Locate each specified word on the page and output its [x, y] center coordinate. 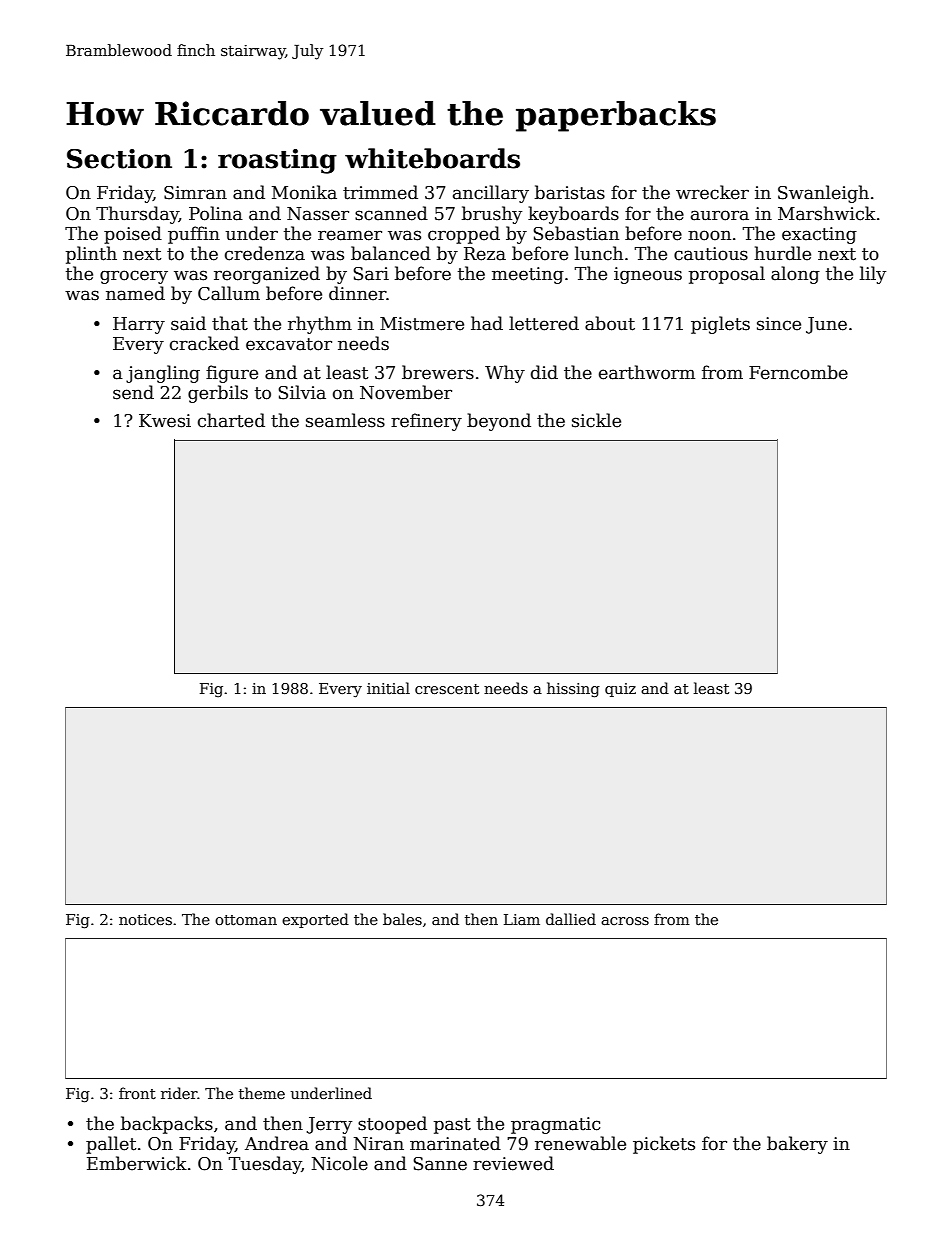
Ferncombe [798, 372]
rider [179, 1093]
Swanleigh [823, 194]
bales [402, 919]
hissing [573, 690]
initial [388, 688]
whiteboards [432, 158]
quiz [620, 690]
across [625, 921]
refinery [426, 422]
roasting [277, 161]
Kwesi [165, 421]
